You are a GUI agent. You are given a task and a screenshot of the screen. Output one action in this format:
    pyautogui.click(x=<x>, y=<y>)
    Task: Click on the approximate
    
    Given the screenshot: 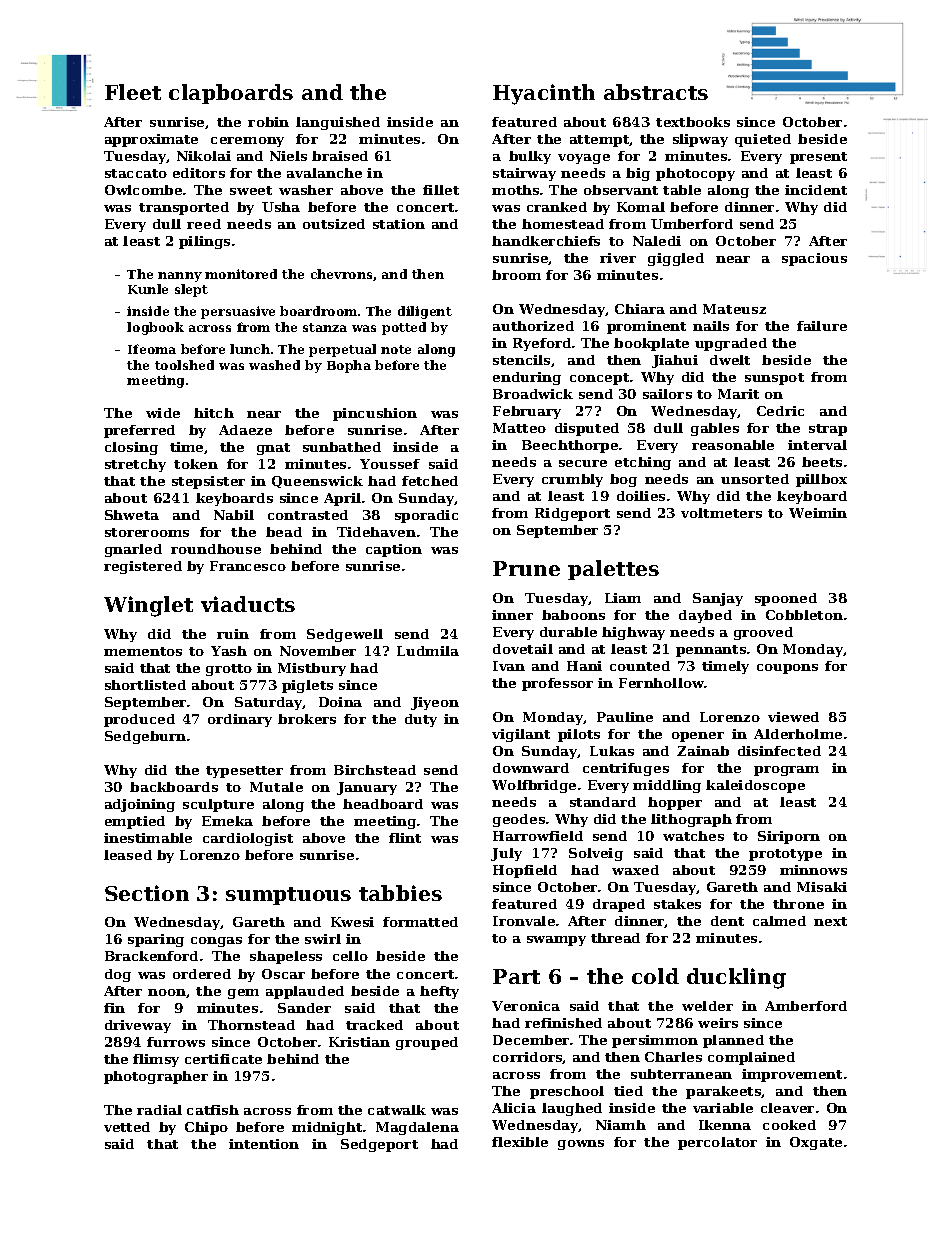 What is the action you would take?
    pyautogui.click(x=151, y=140)
